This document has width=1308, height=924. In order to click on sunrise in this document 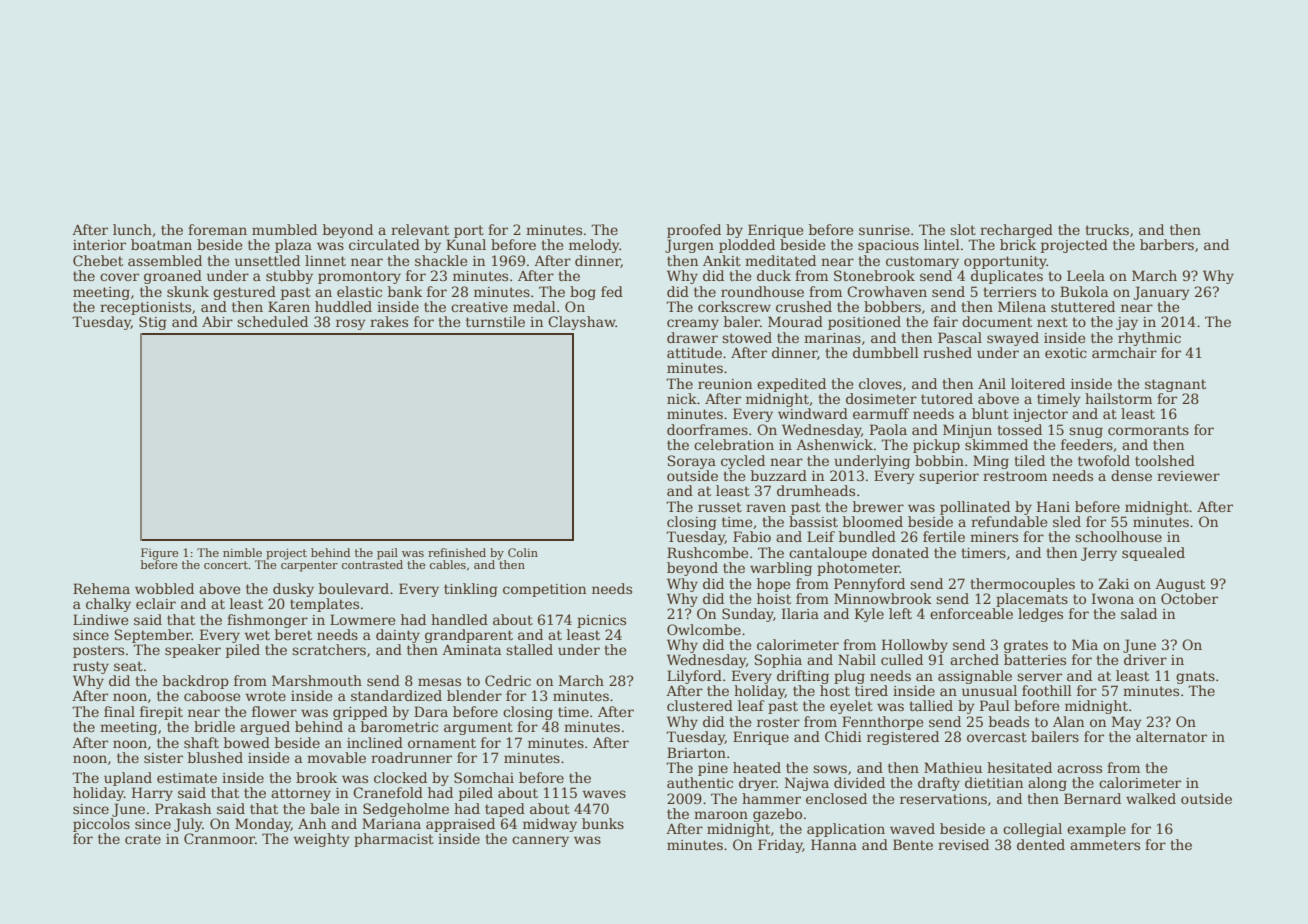, I will do `click(884, 230)`.
